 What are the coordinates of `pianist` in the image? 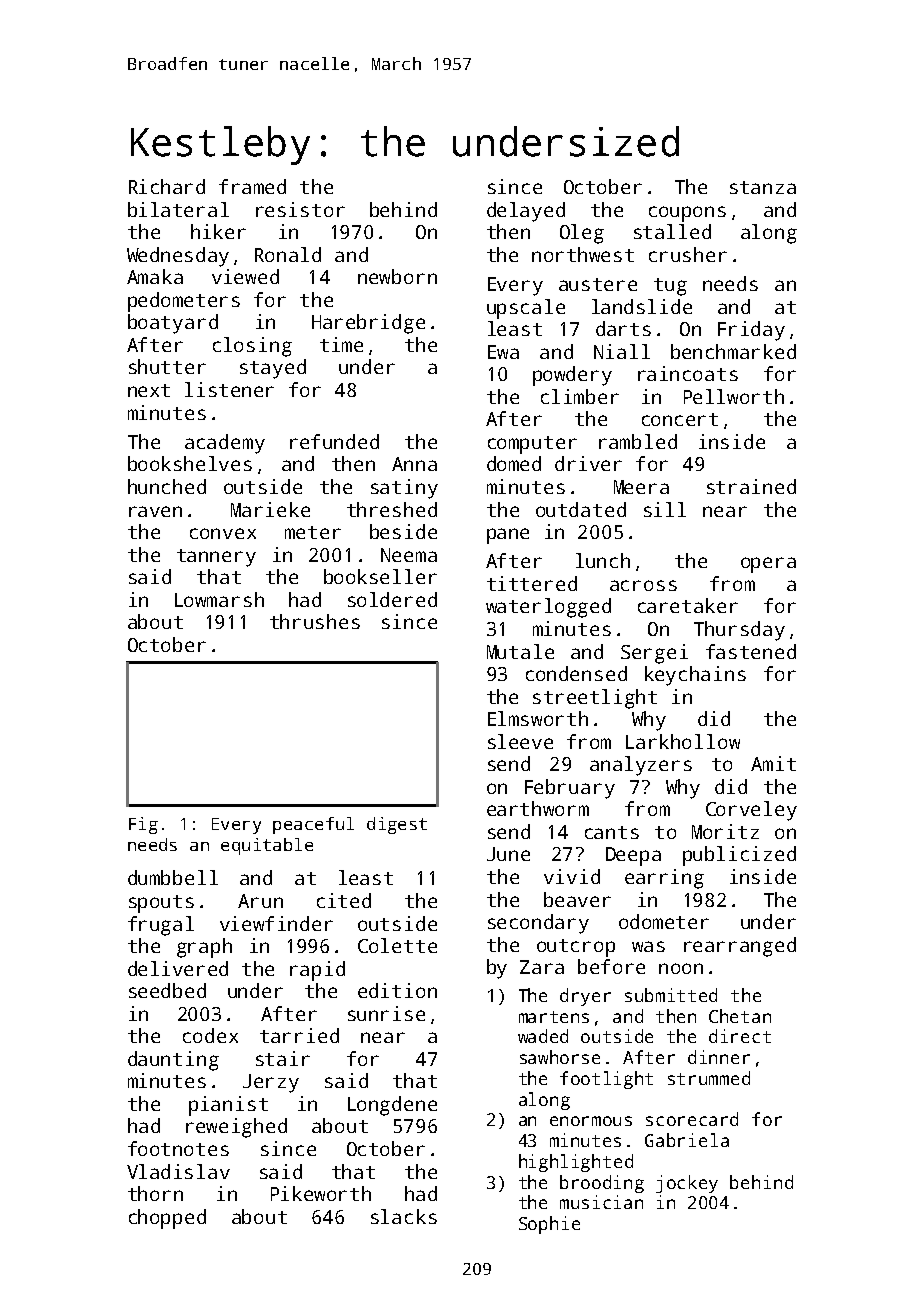 It's located at (228, 1106).
